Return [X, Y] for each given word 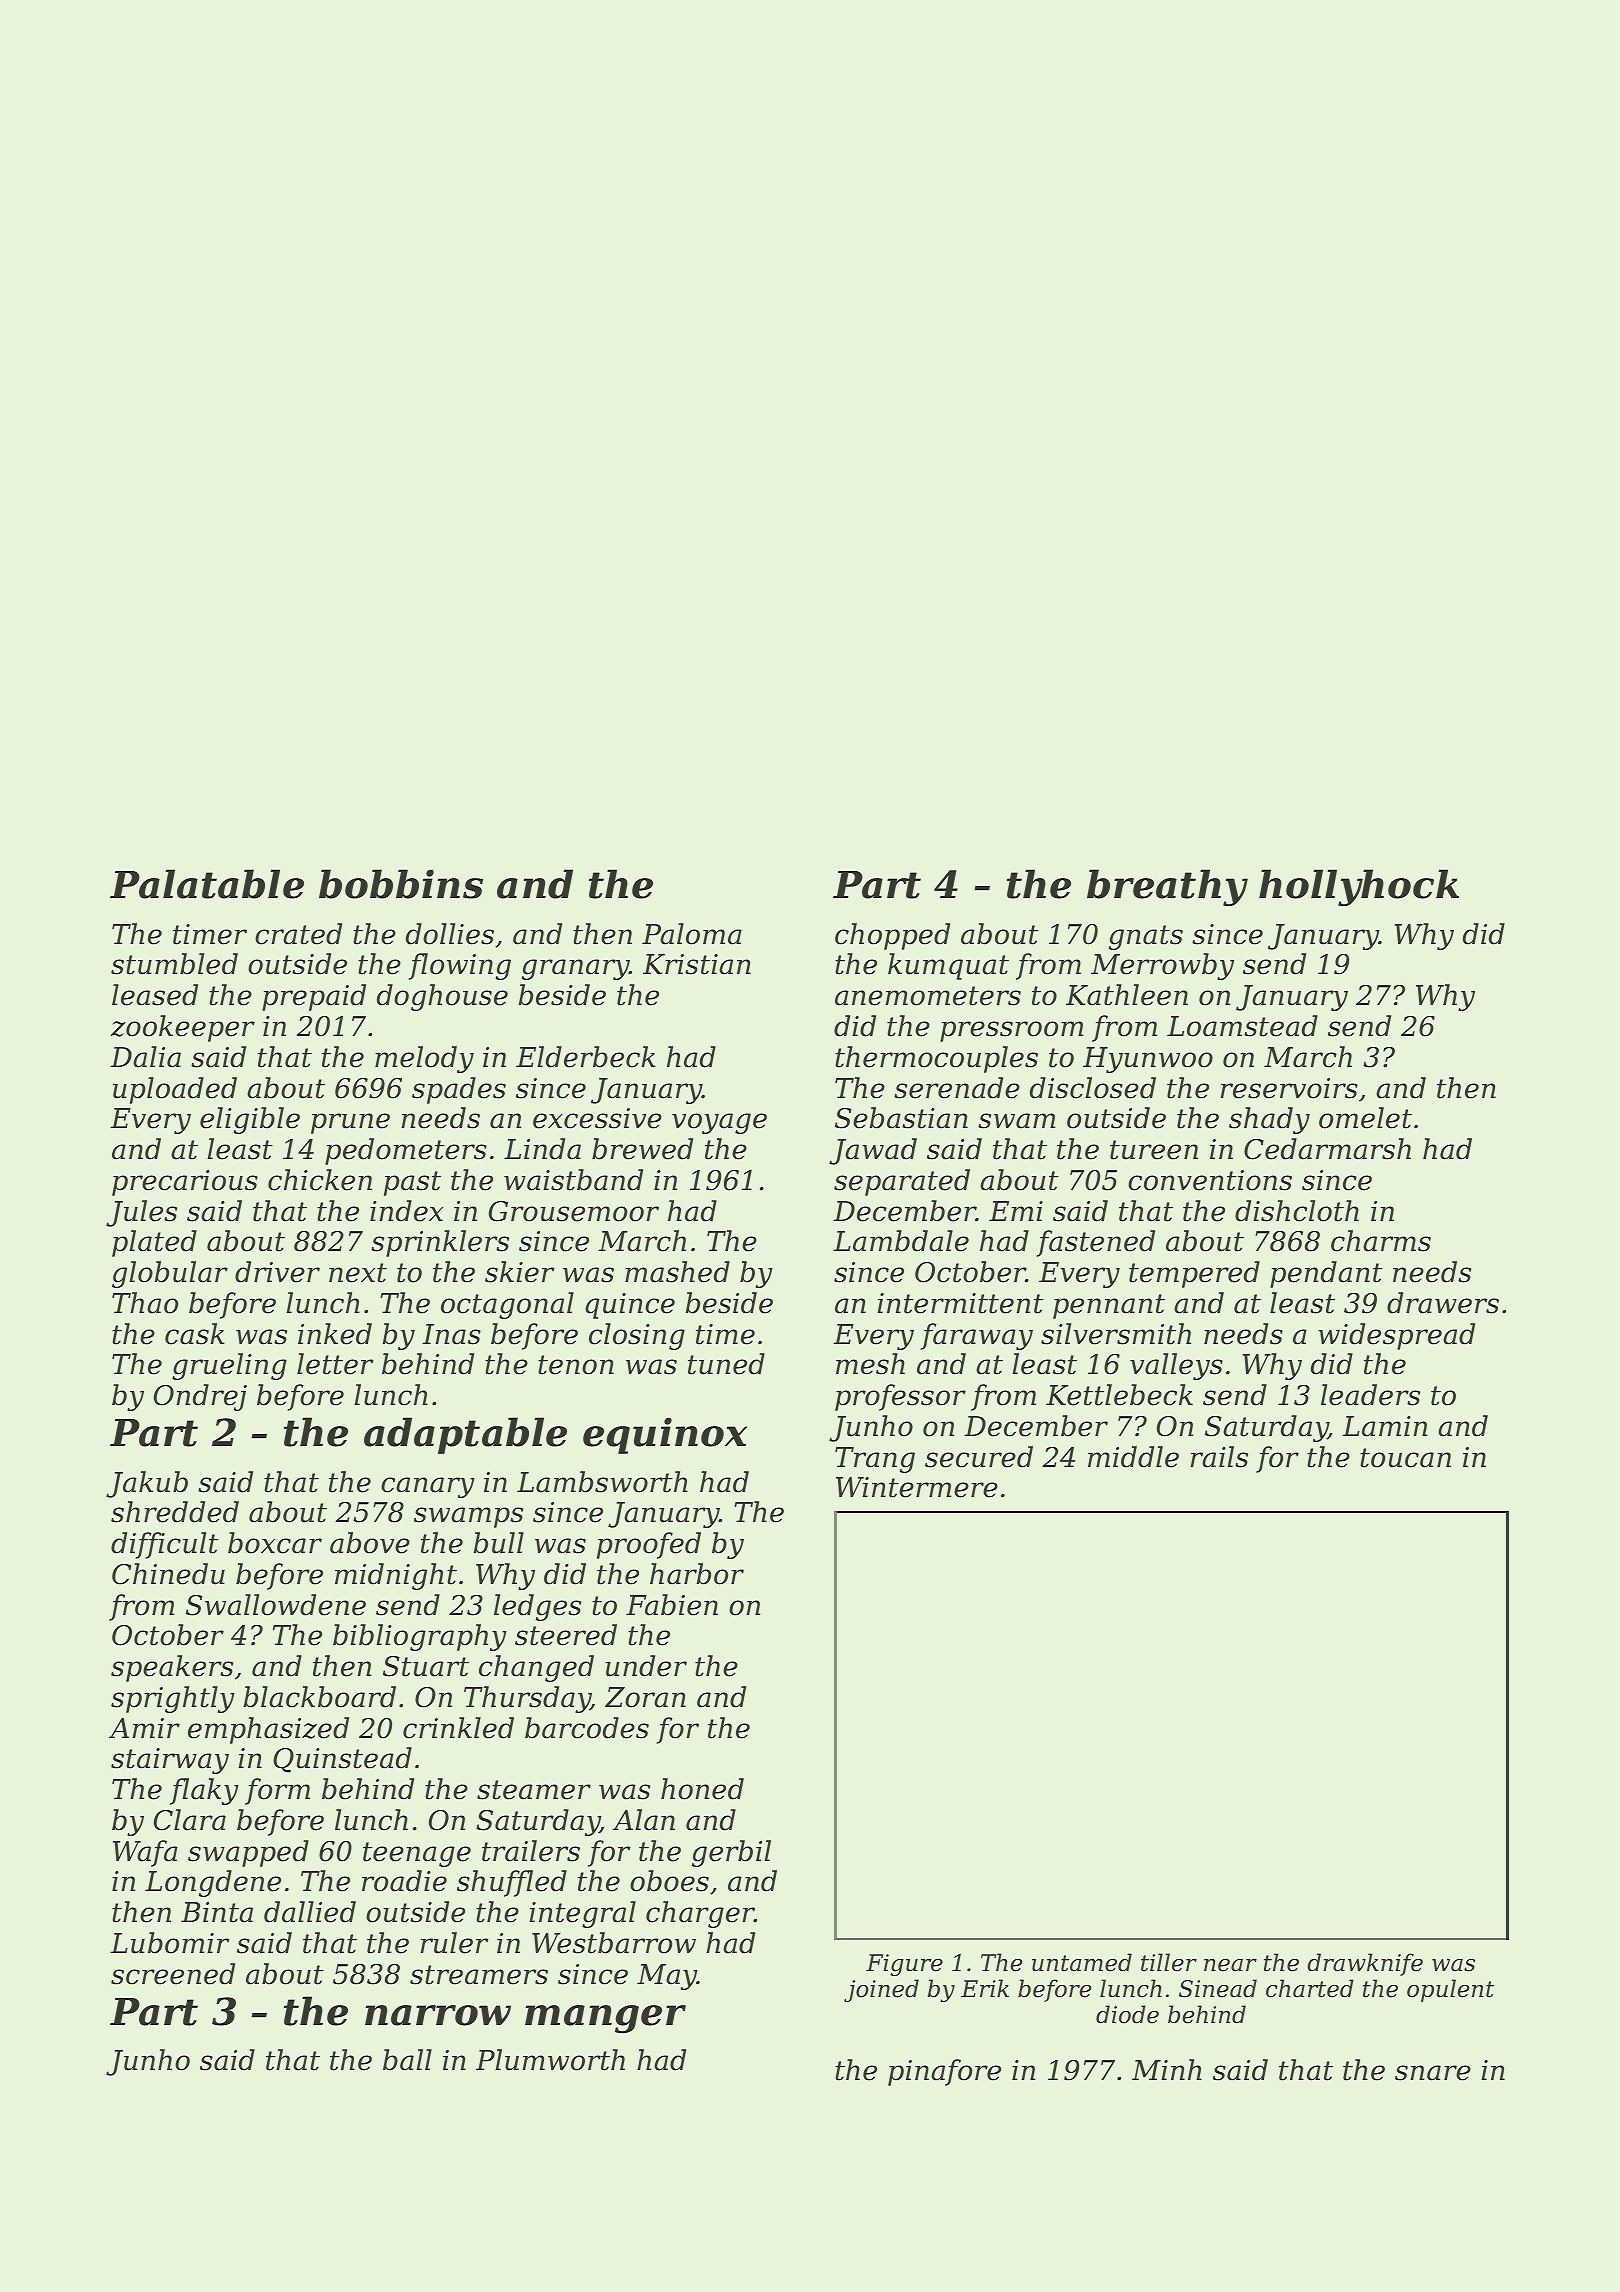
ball [407, 2060]
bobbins [401, 884]
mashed [677, 1272]
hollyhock [1359, 888]
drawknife [1365, 1964]
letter [335, 1364]
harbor [697, 1574]
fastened [1096, 1243]
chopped [892, 936]
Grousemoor [574, 1211]
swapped [248, 1853]
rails [1219, 1457]
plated [154, 1243]
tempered [1194, 1274]
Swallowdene [276, 1605]
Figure [904, 1965]
